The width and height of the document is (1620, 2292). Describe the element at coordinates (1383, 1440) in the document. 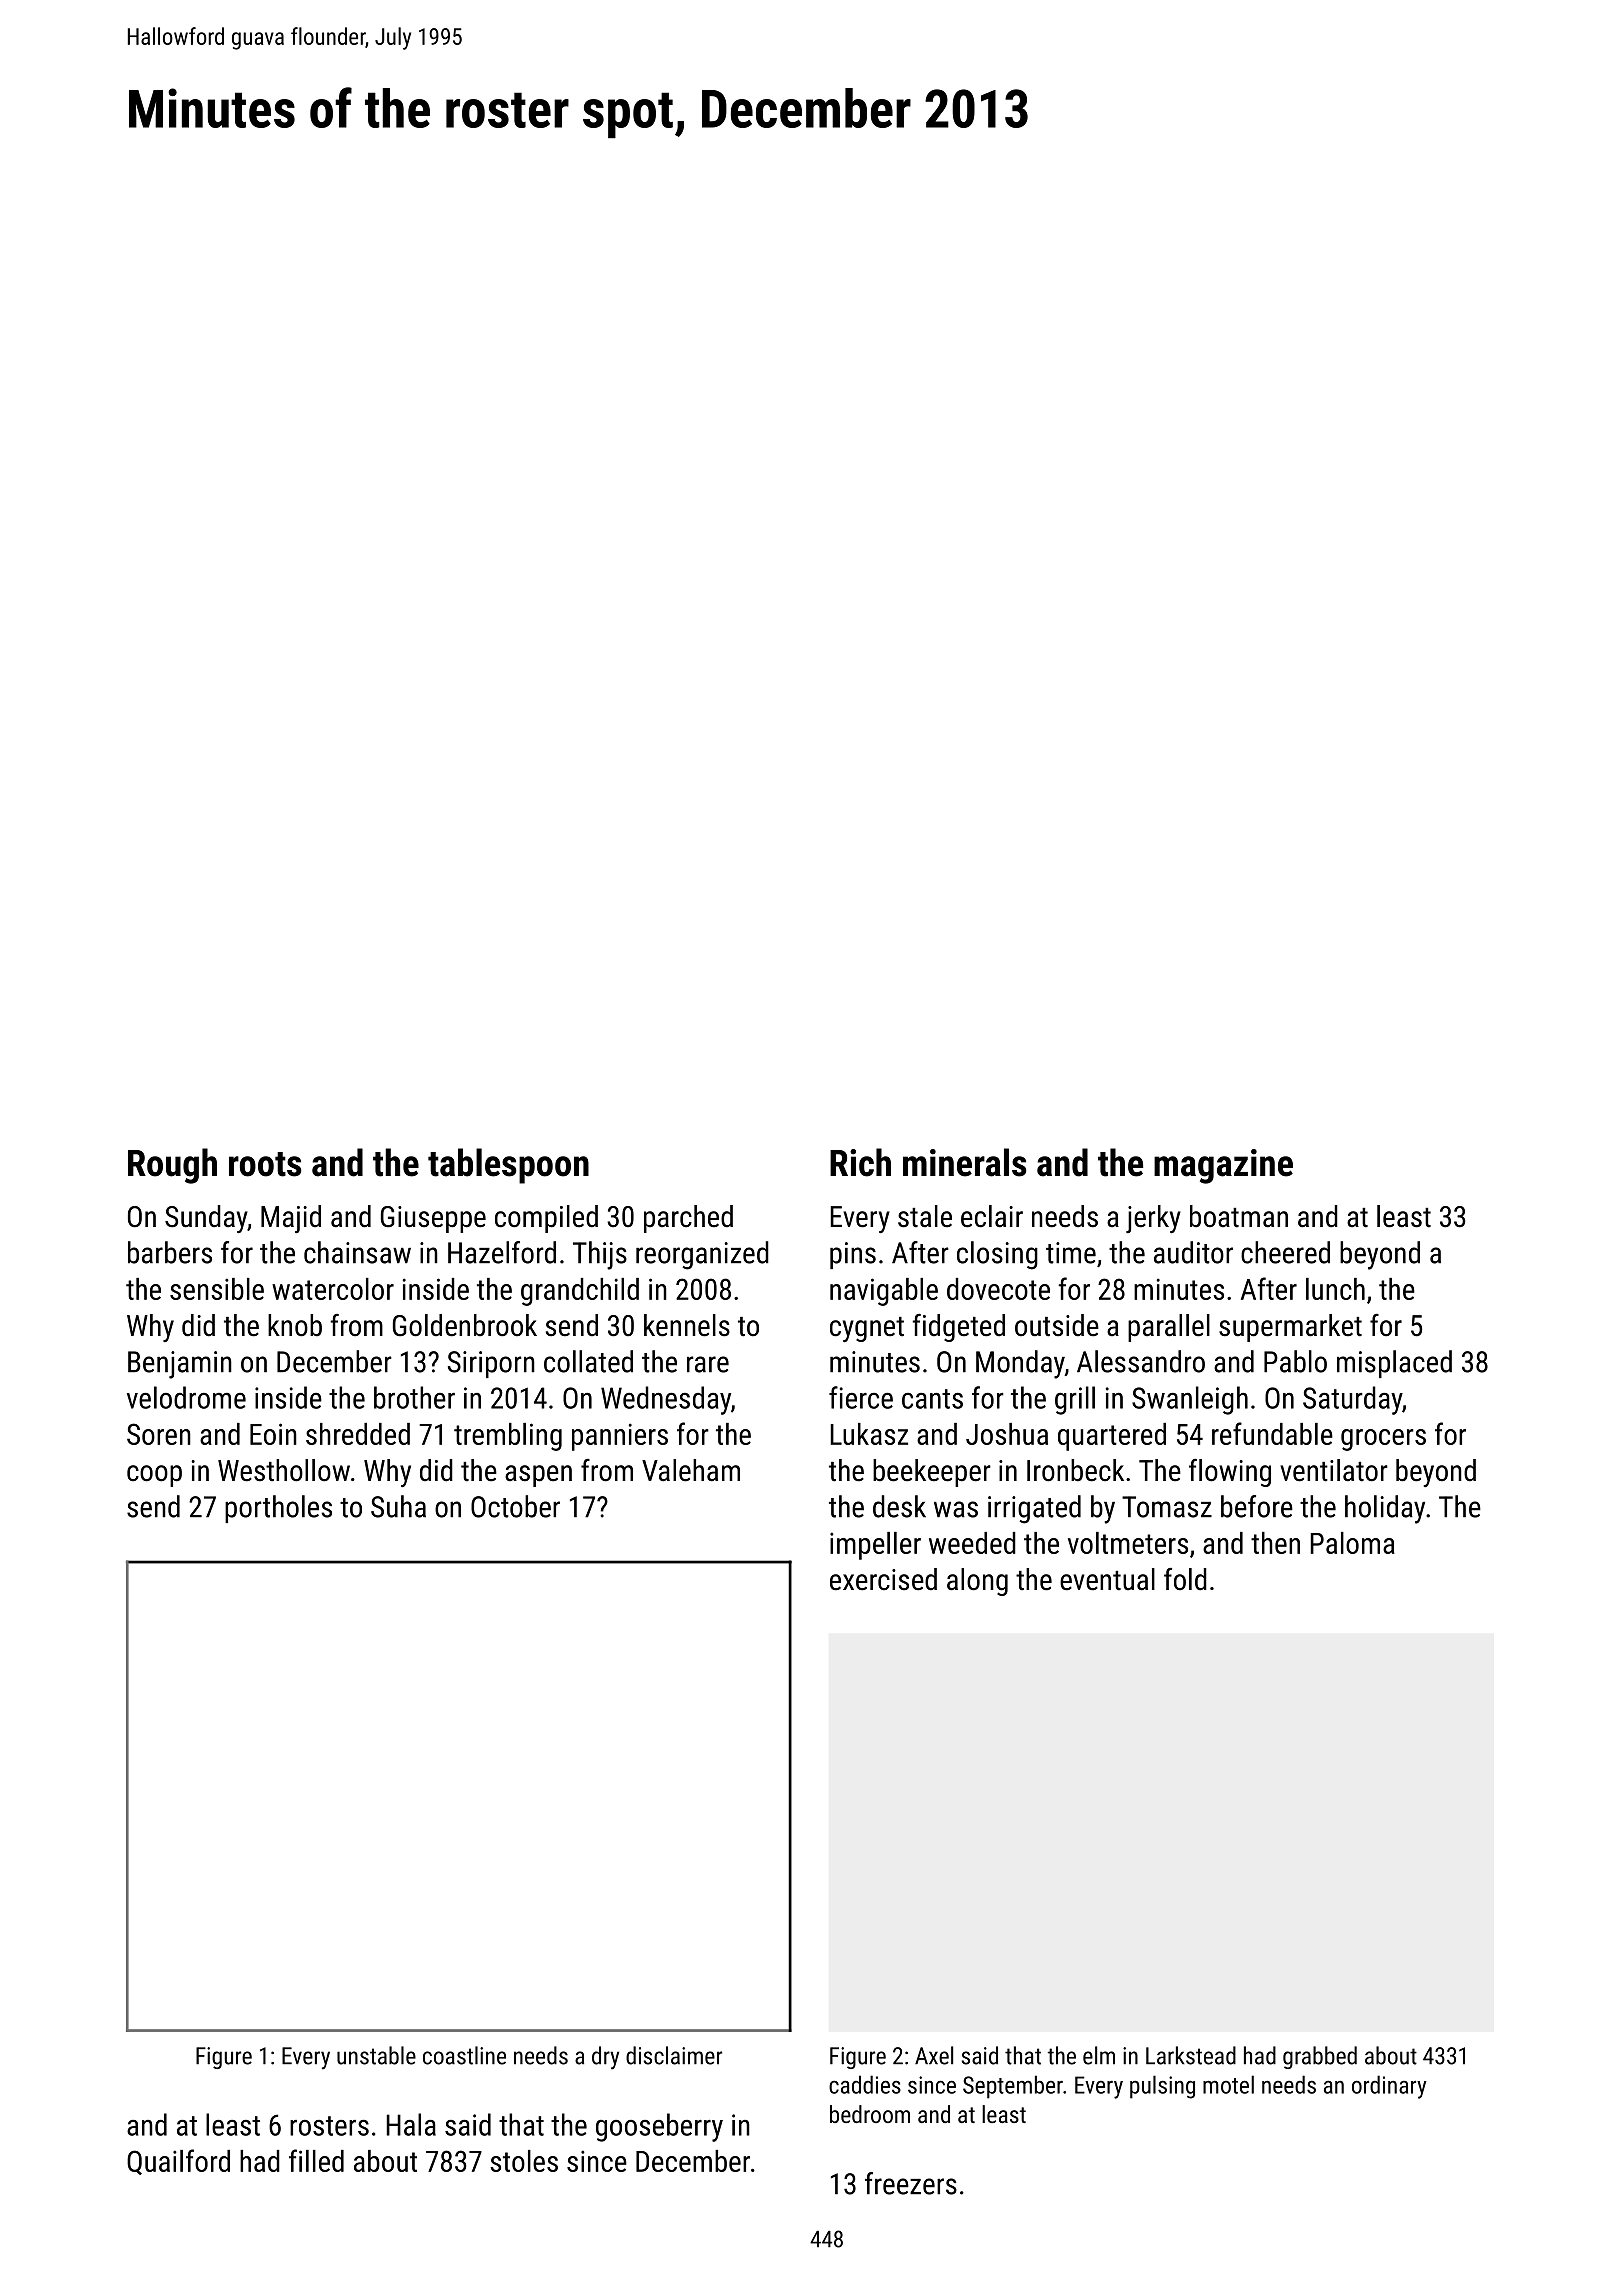

I see `grocers` at that location.
